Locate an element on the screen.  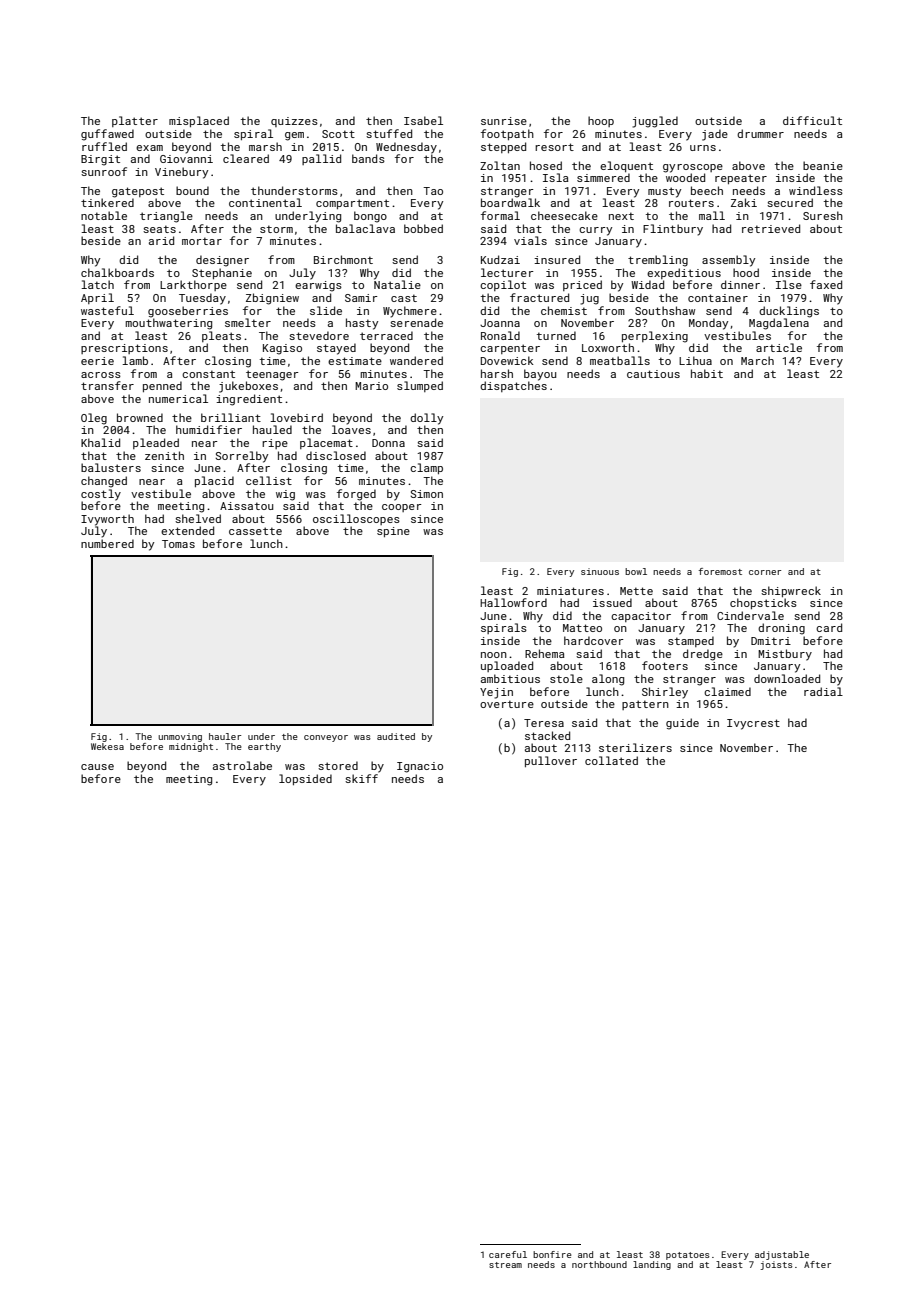
potatoes is located at coordinates (687, 1256).
